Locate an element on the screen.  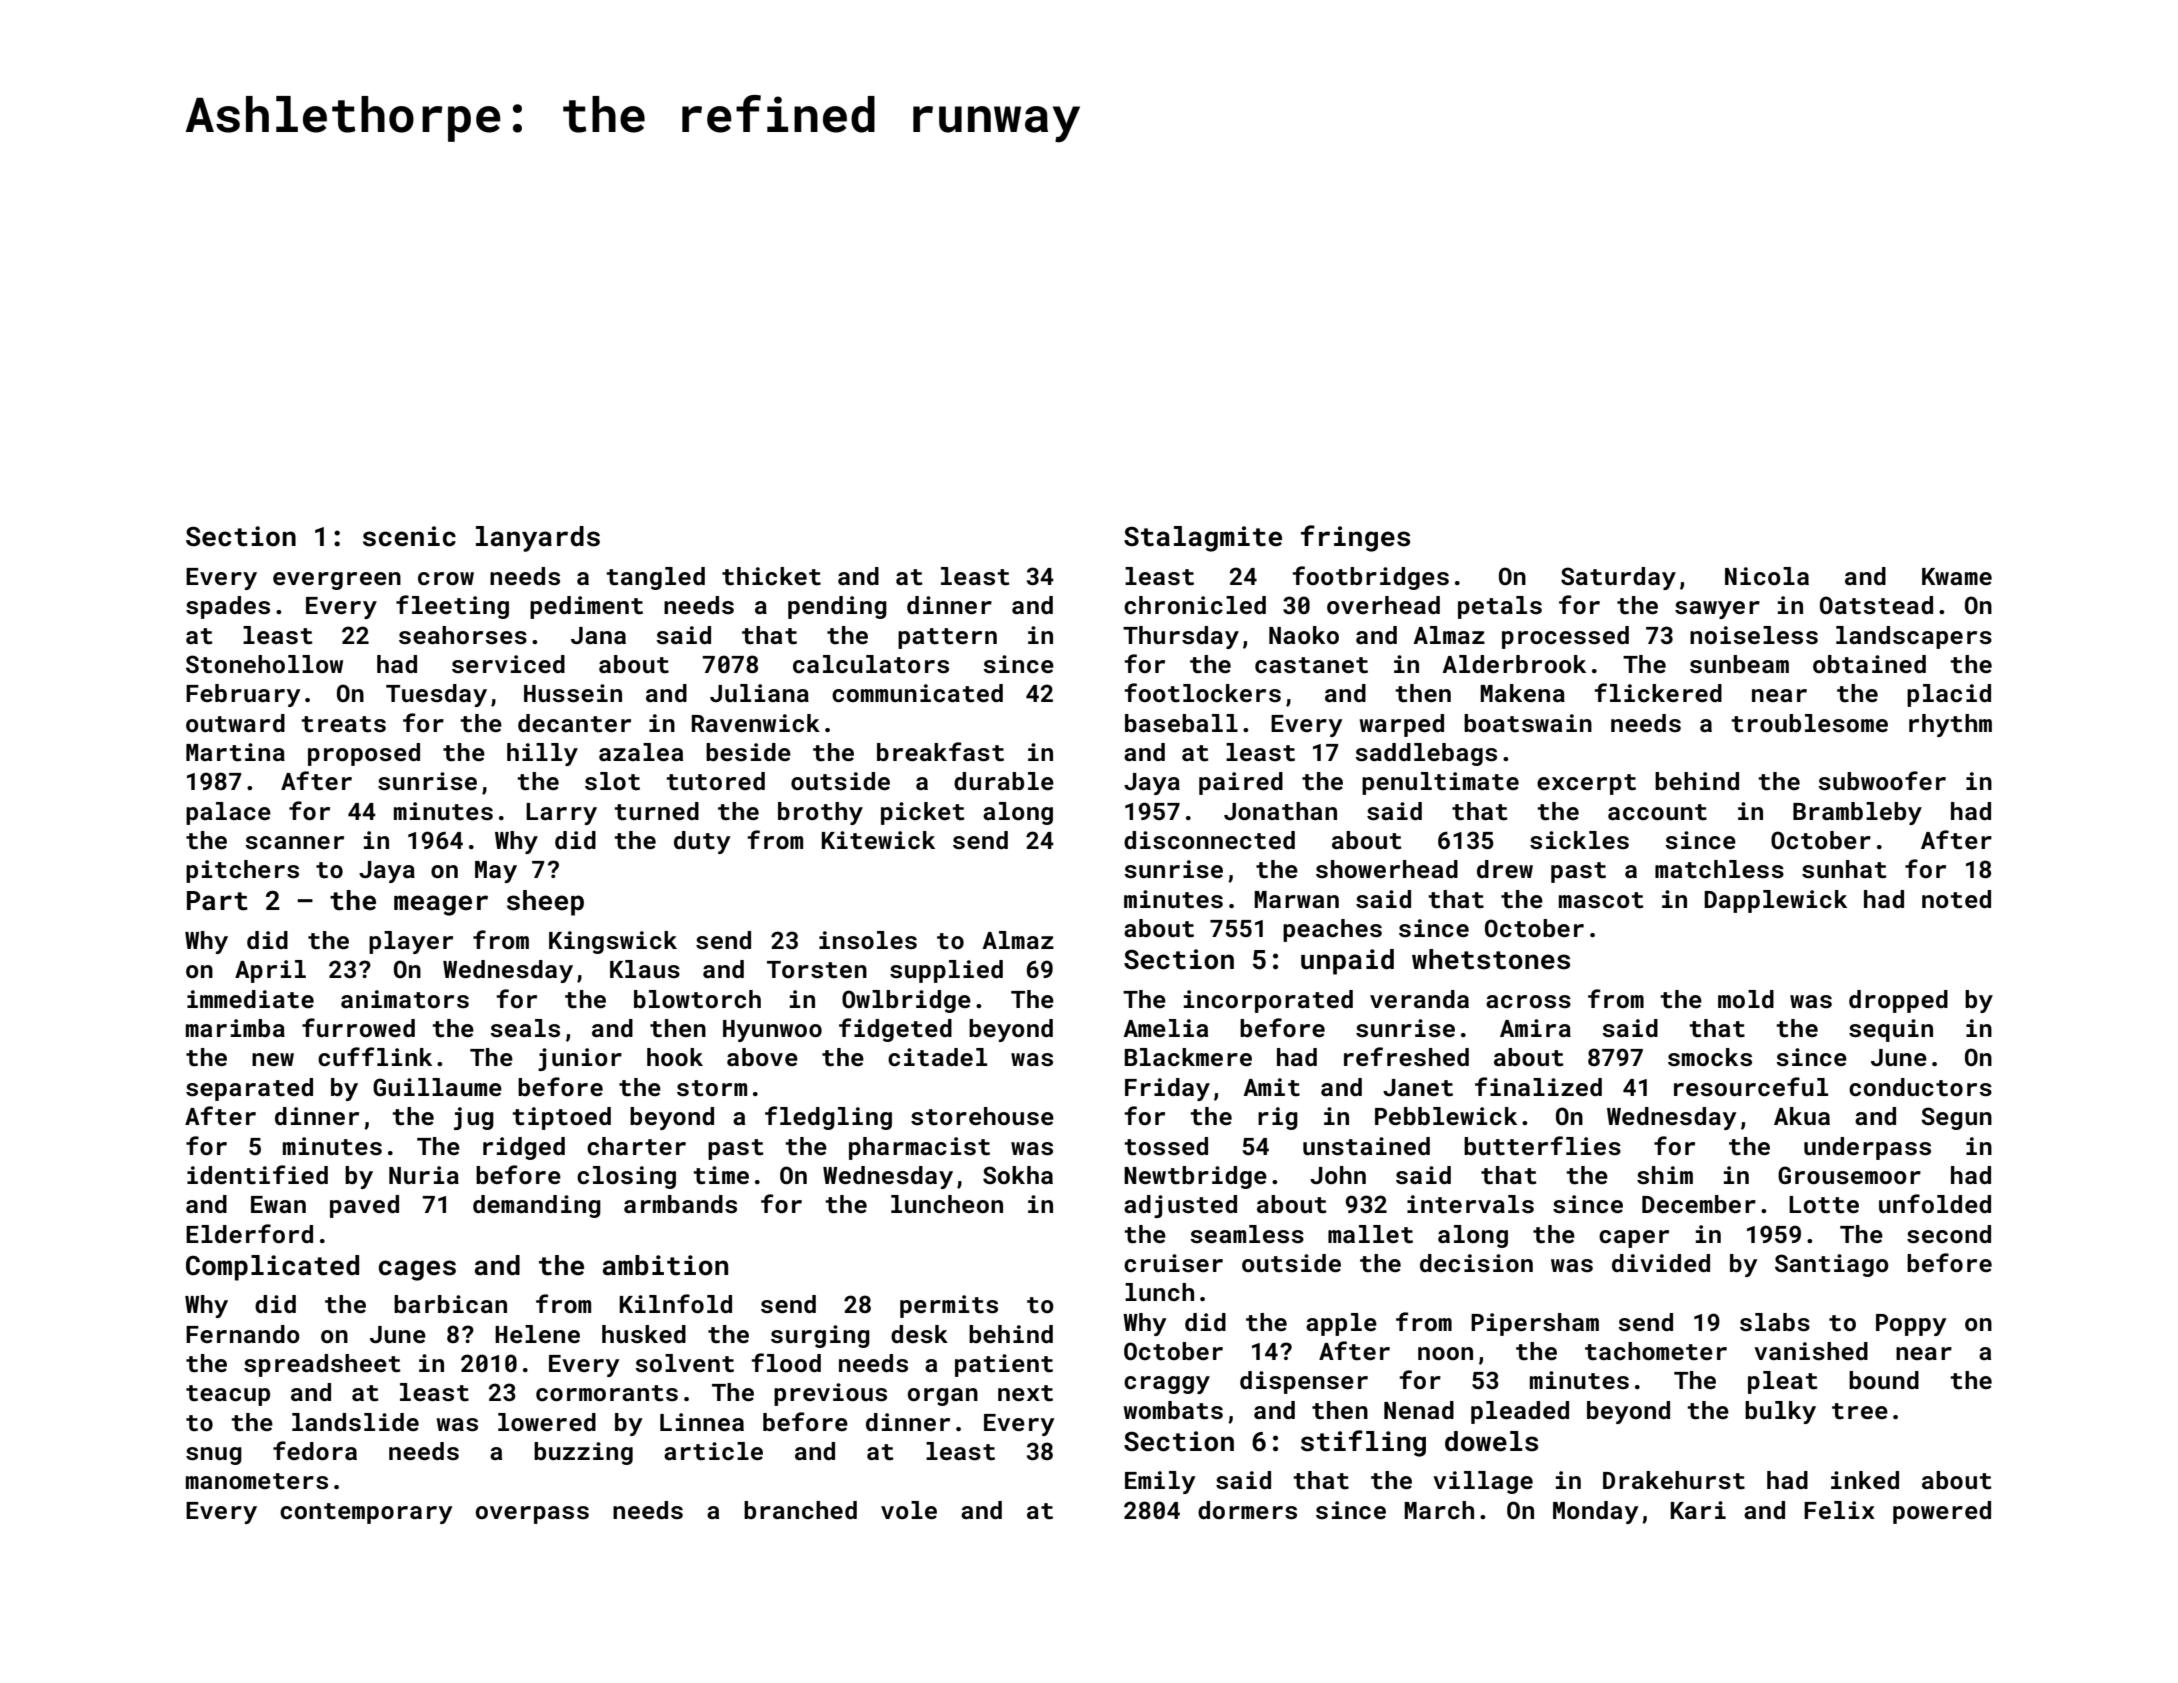
scenic is located at coordinates (409, 536).
